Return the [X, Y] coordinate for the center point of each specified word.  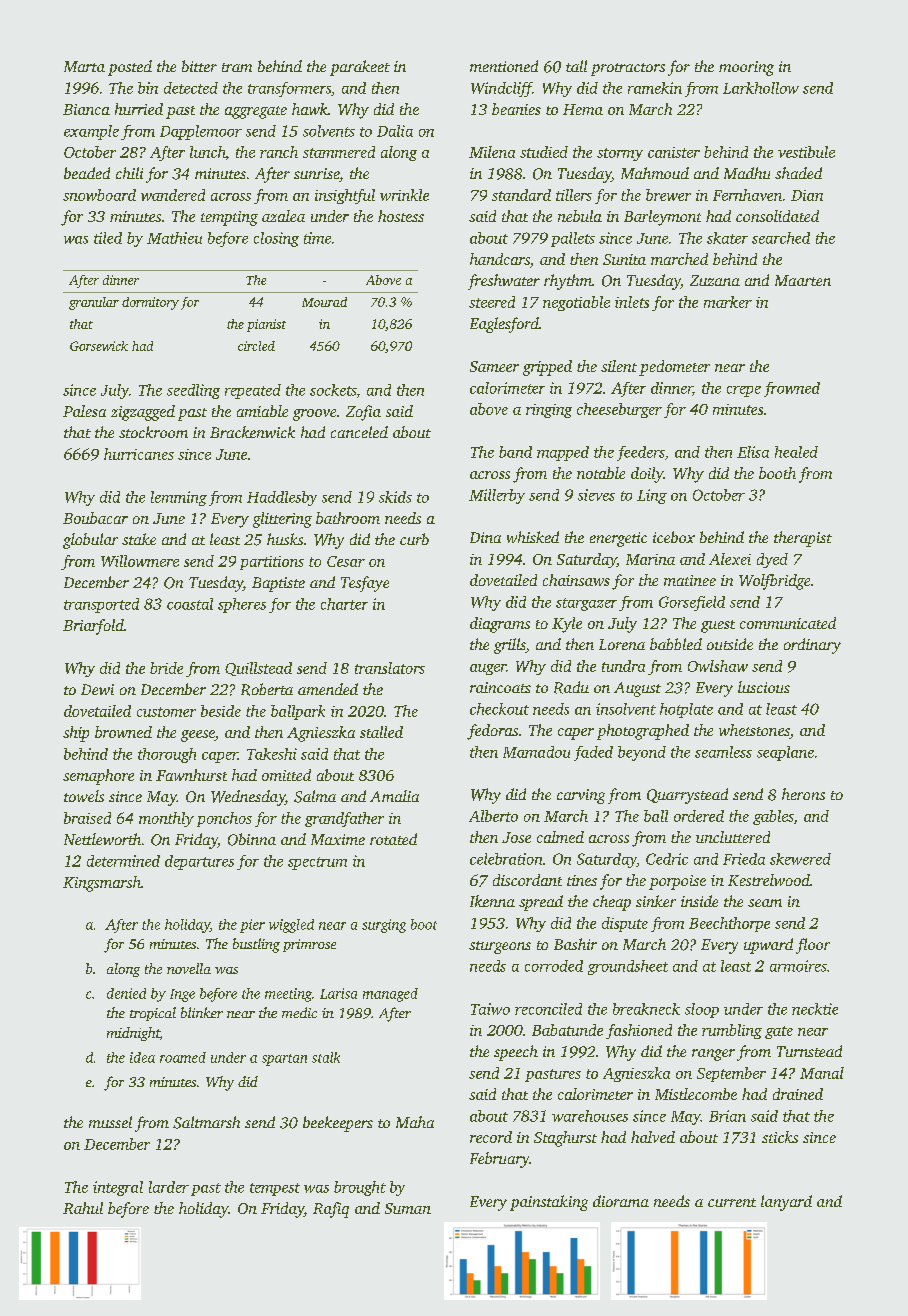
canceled [359, 432]
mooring [746, 68]
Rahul [83, 1208]
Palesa [84, 411]
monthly [166, 819]
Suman [408, 1208]
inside [699, 901]
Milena [492, 152]
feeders [641, 453]
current [732, 1202]
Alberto [493, 816]
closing [276, 239]
